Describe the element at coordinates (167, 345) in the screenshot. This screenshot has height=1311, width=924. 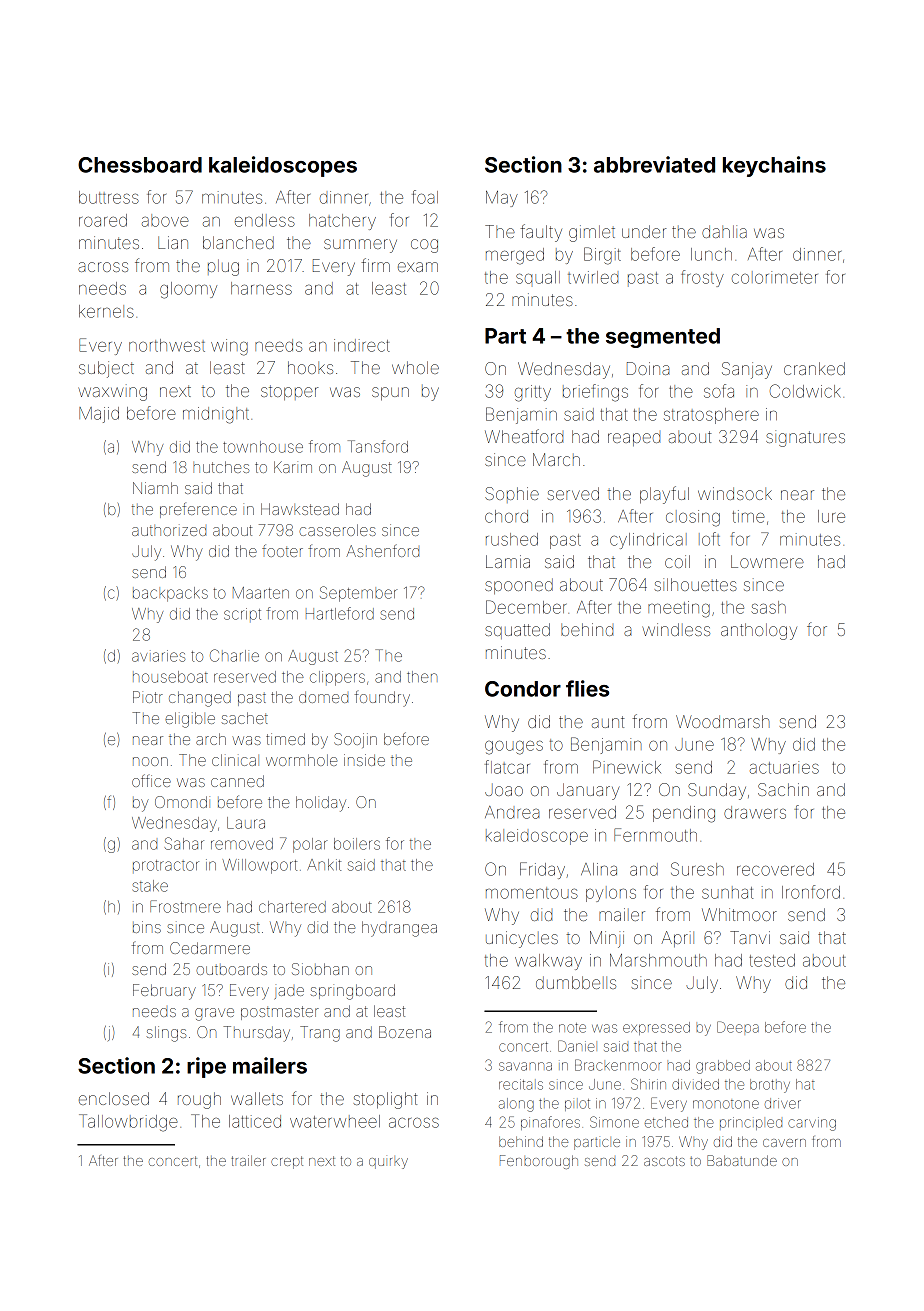
I see `northwest` at that location.
